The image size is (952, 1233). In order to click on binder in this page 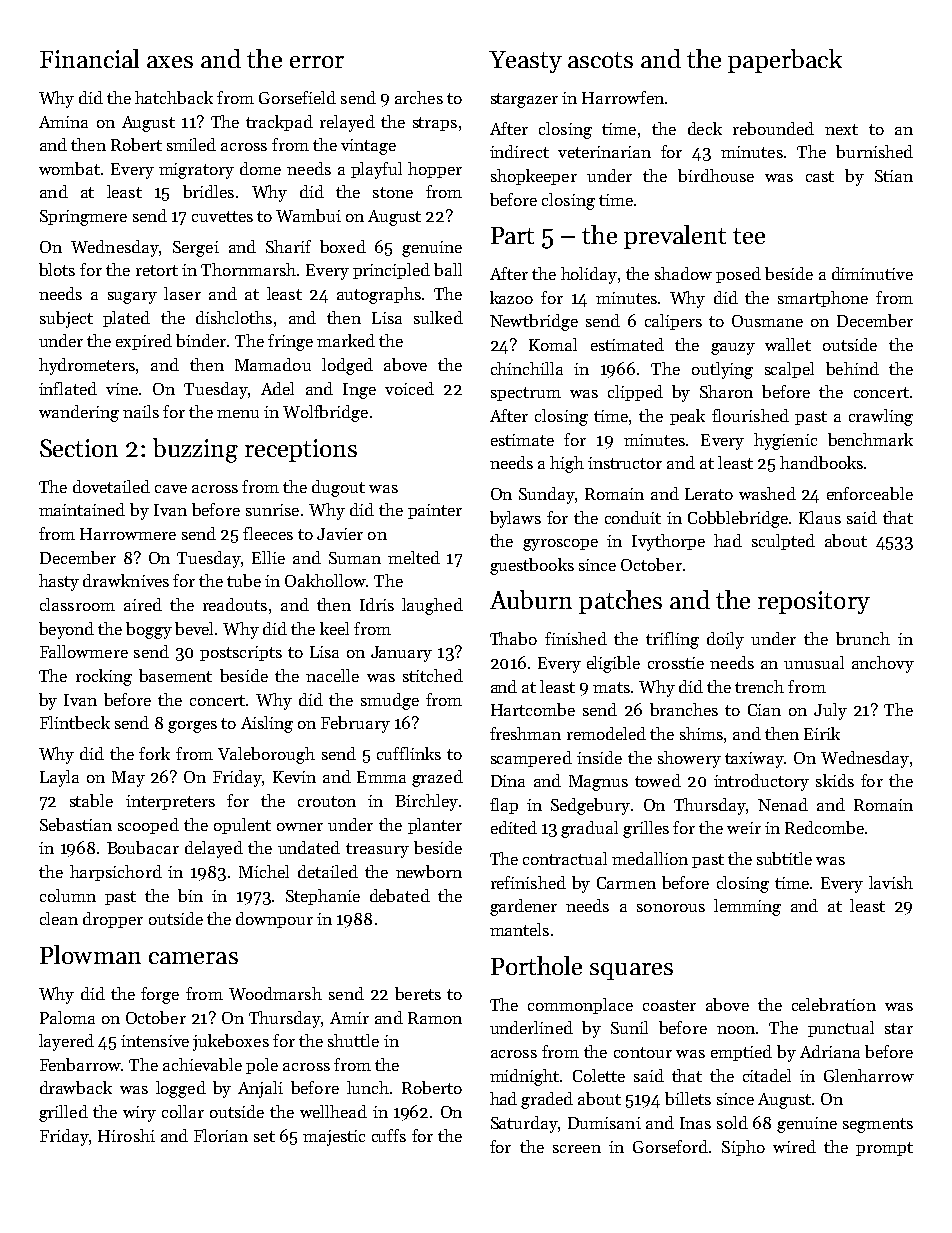, I will do `click(201, 340)`.
